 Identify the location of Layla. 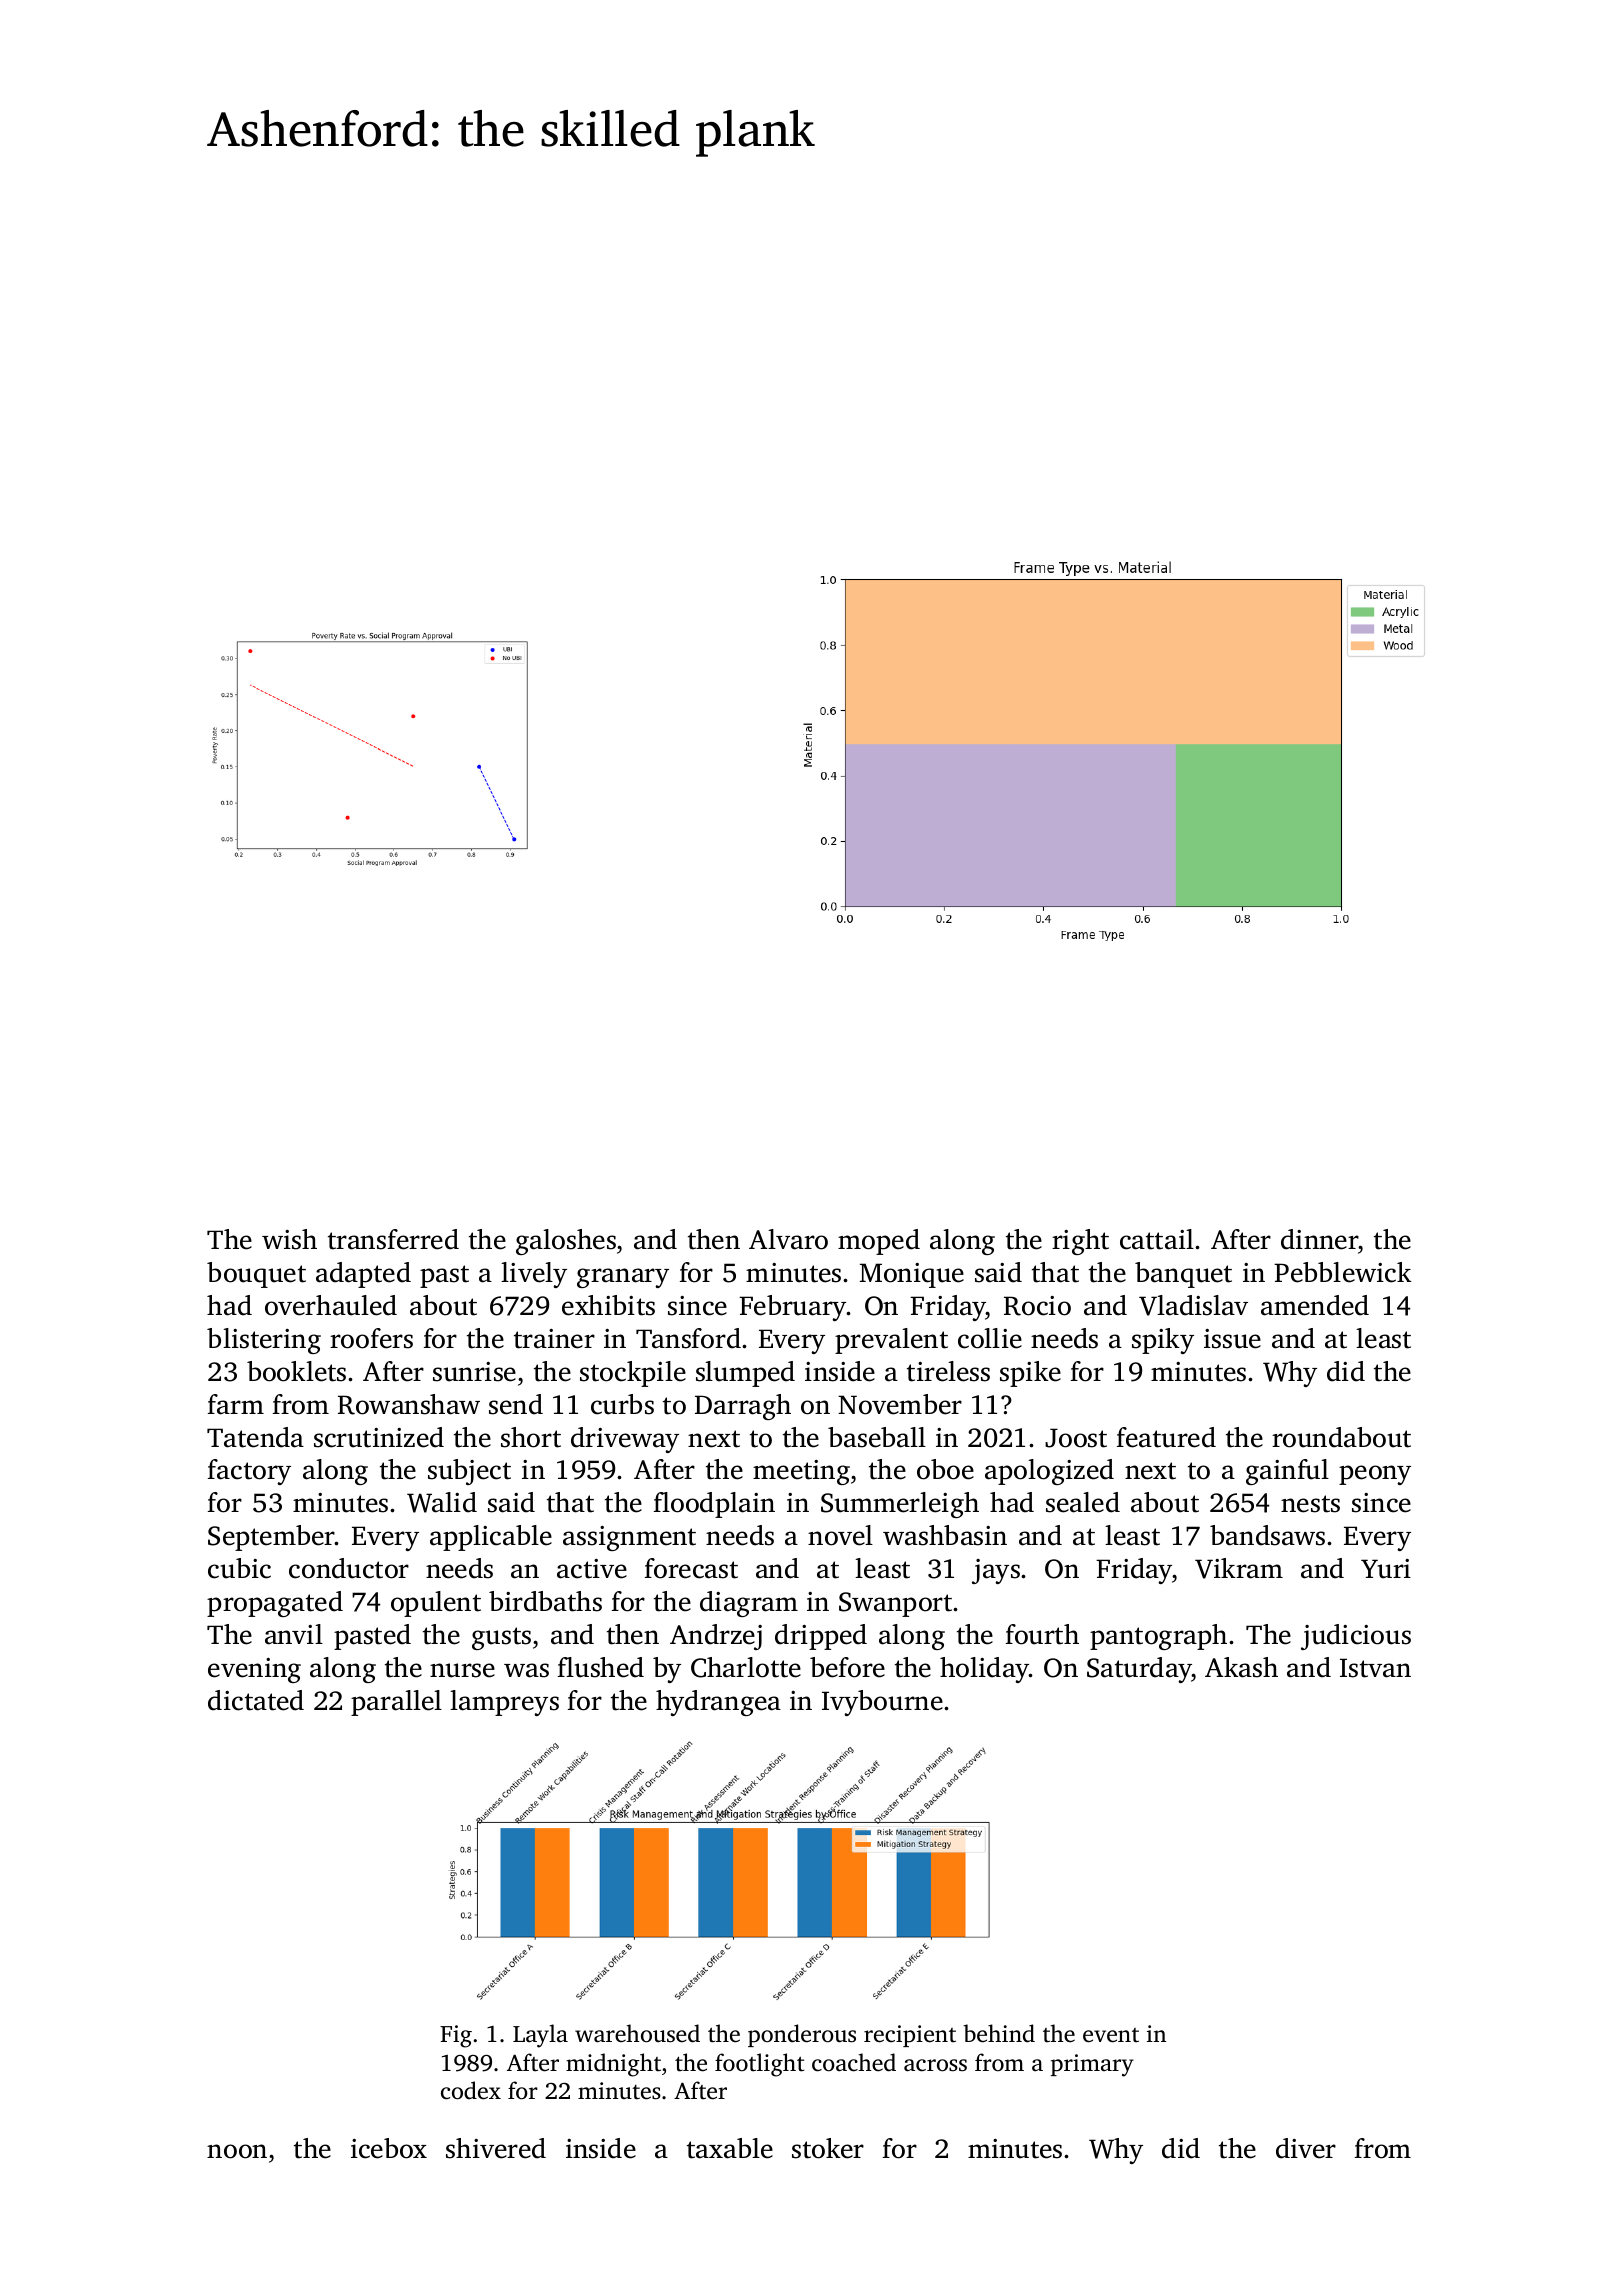
(540, 2036).
